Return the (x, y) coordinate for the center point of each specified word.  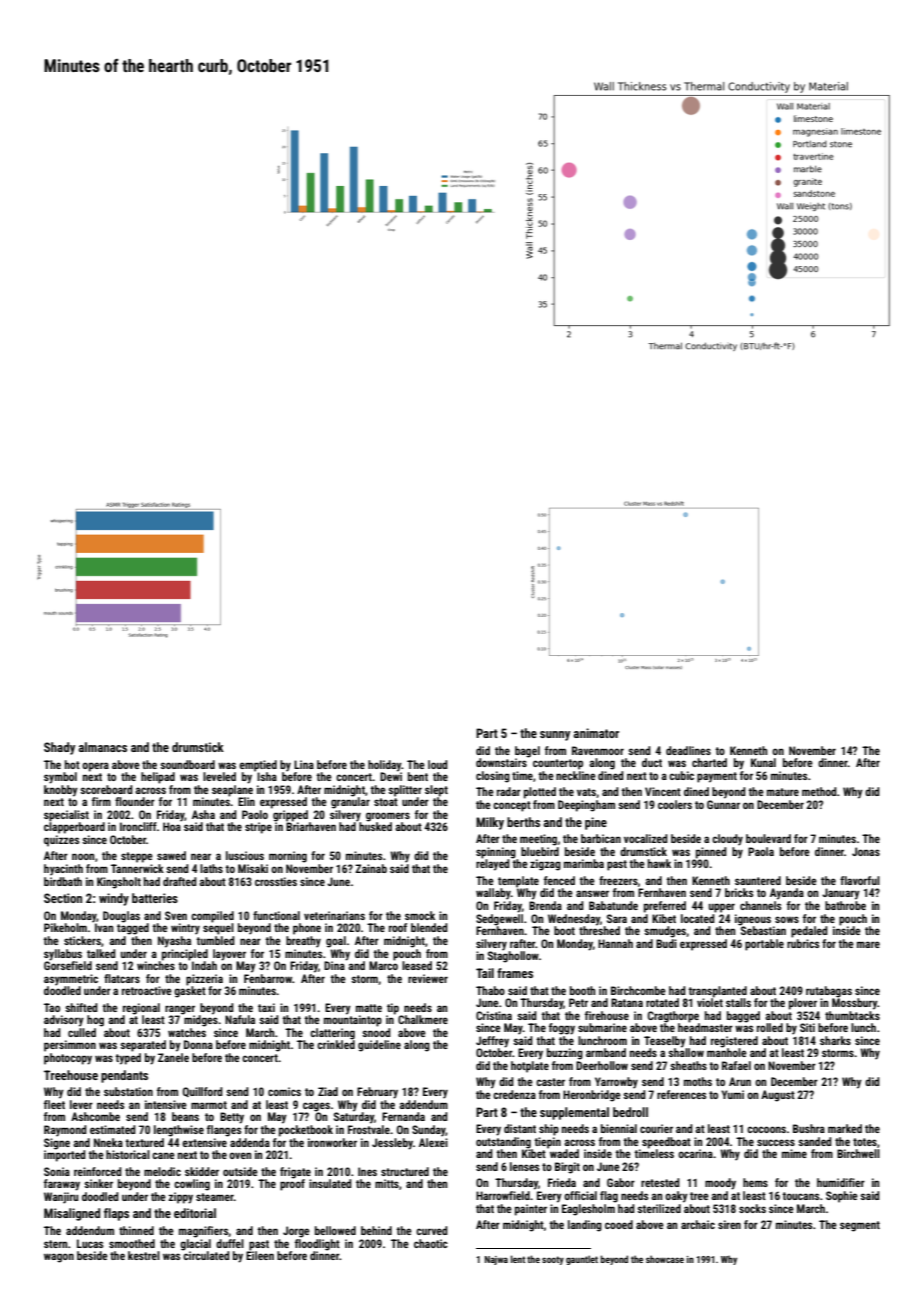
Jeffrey (492, 1042)
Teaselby (665, 1042)
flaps (116, 1214)
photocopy (68, 1059)
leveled (219, 776)
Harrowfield (503, 1195)
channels (761, 905)
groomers (388, 817)
